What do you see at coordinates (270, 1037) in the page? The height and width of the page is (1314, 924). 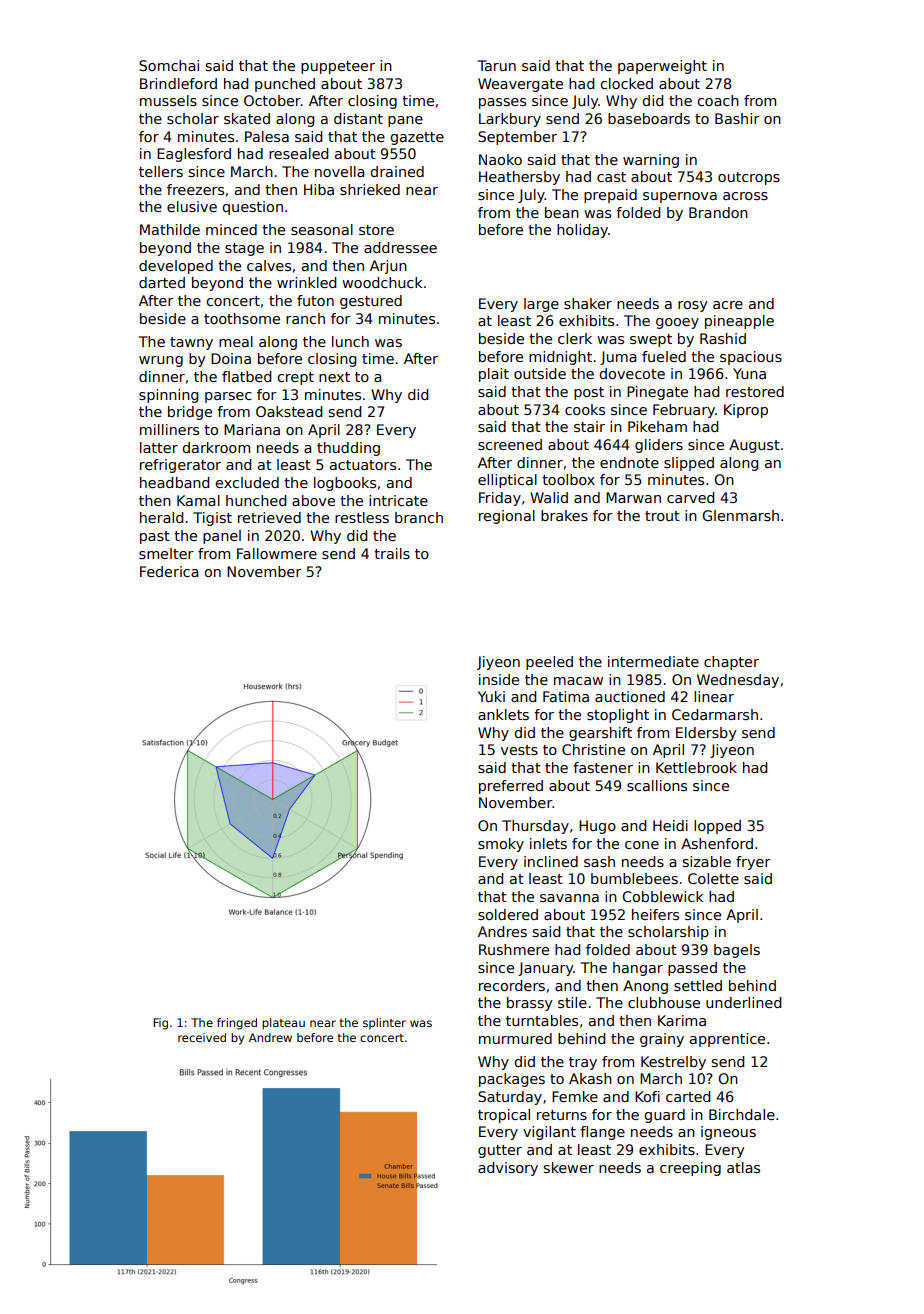 I see `Andrew` at bounding box center [270, 1037].
